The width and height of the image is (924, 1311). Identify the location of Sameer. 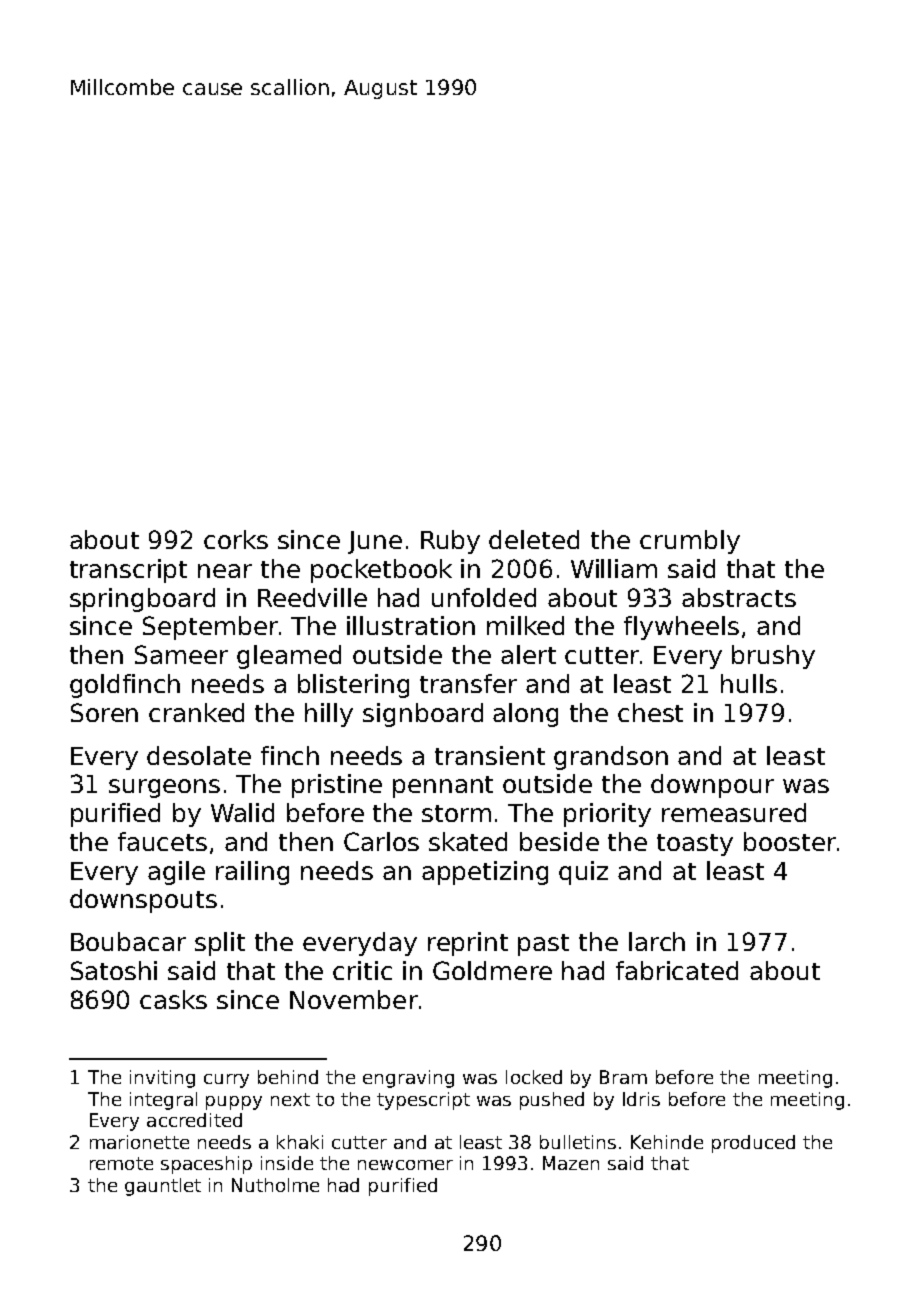
(181, 654).
